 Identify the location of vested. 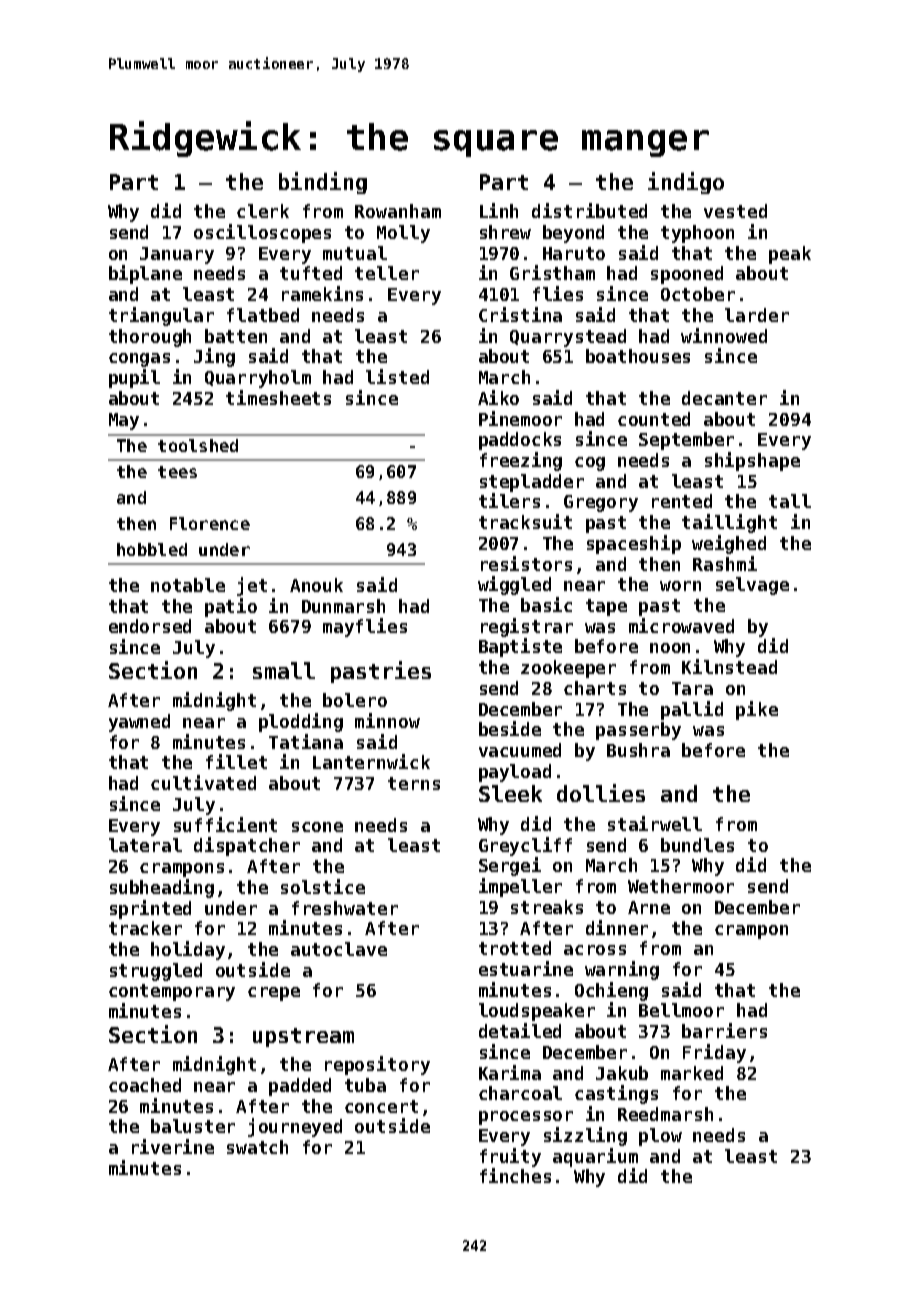
(735, 211).
